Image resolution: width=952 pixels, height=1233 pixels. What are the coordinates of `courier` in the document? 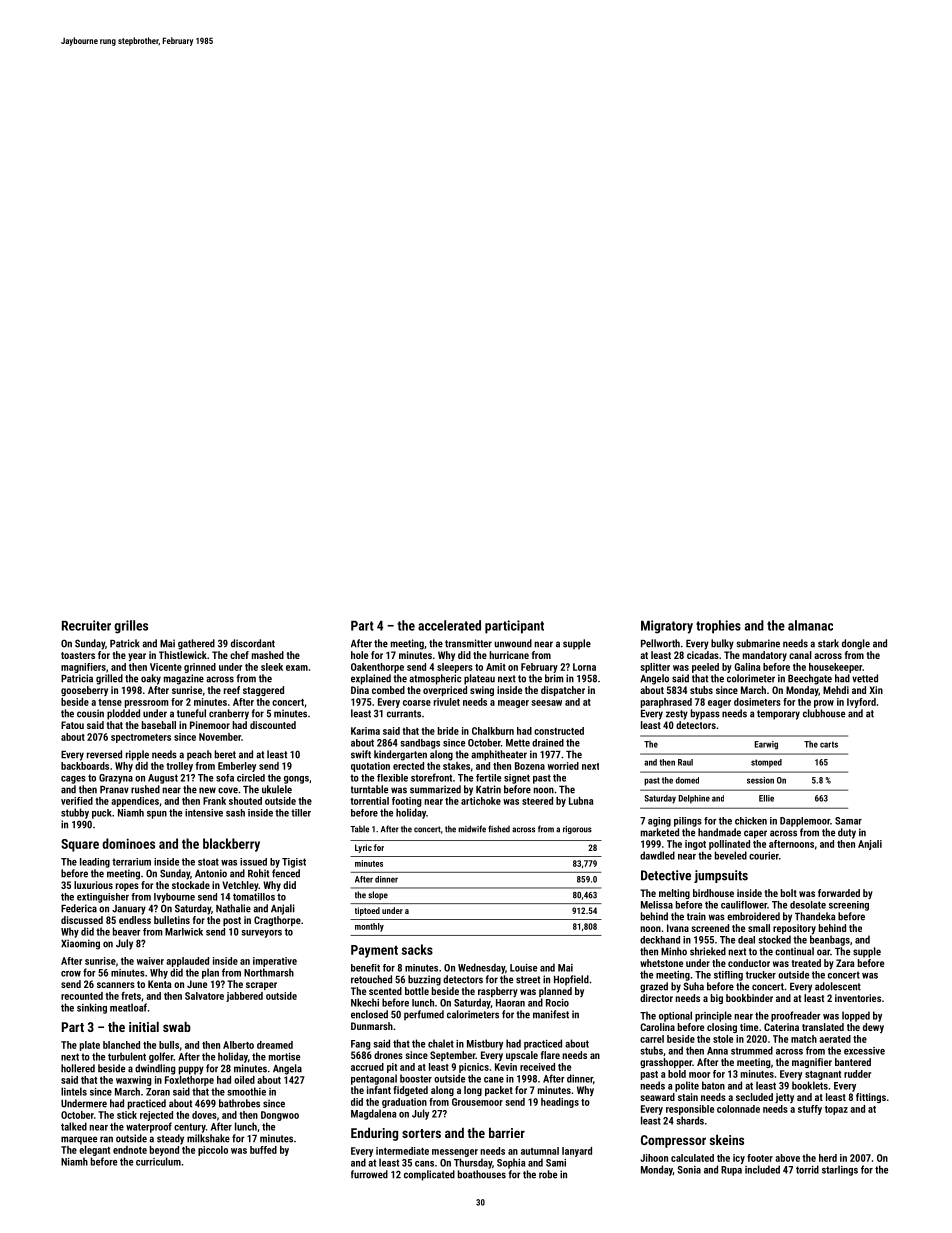 It's located at (764, 856).
